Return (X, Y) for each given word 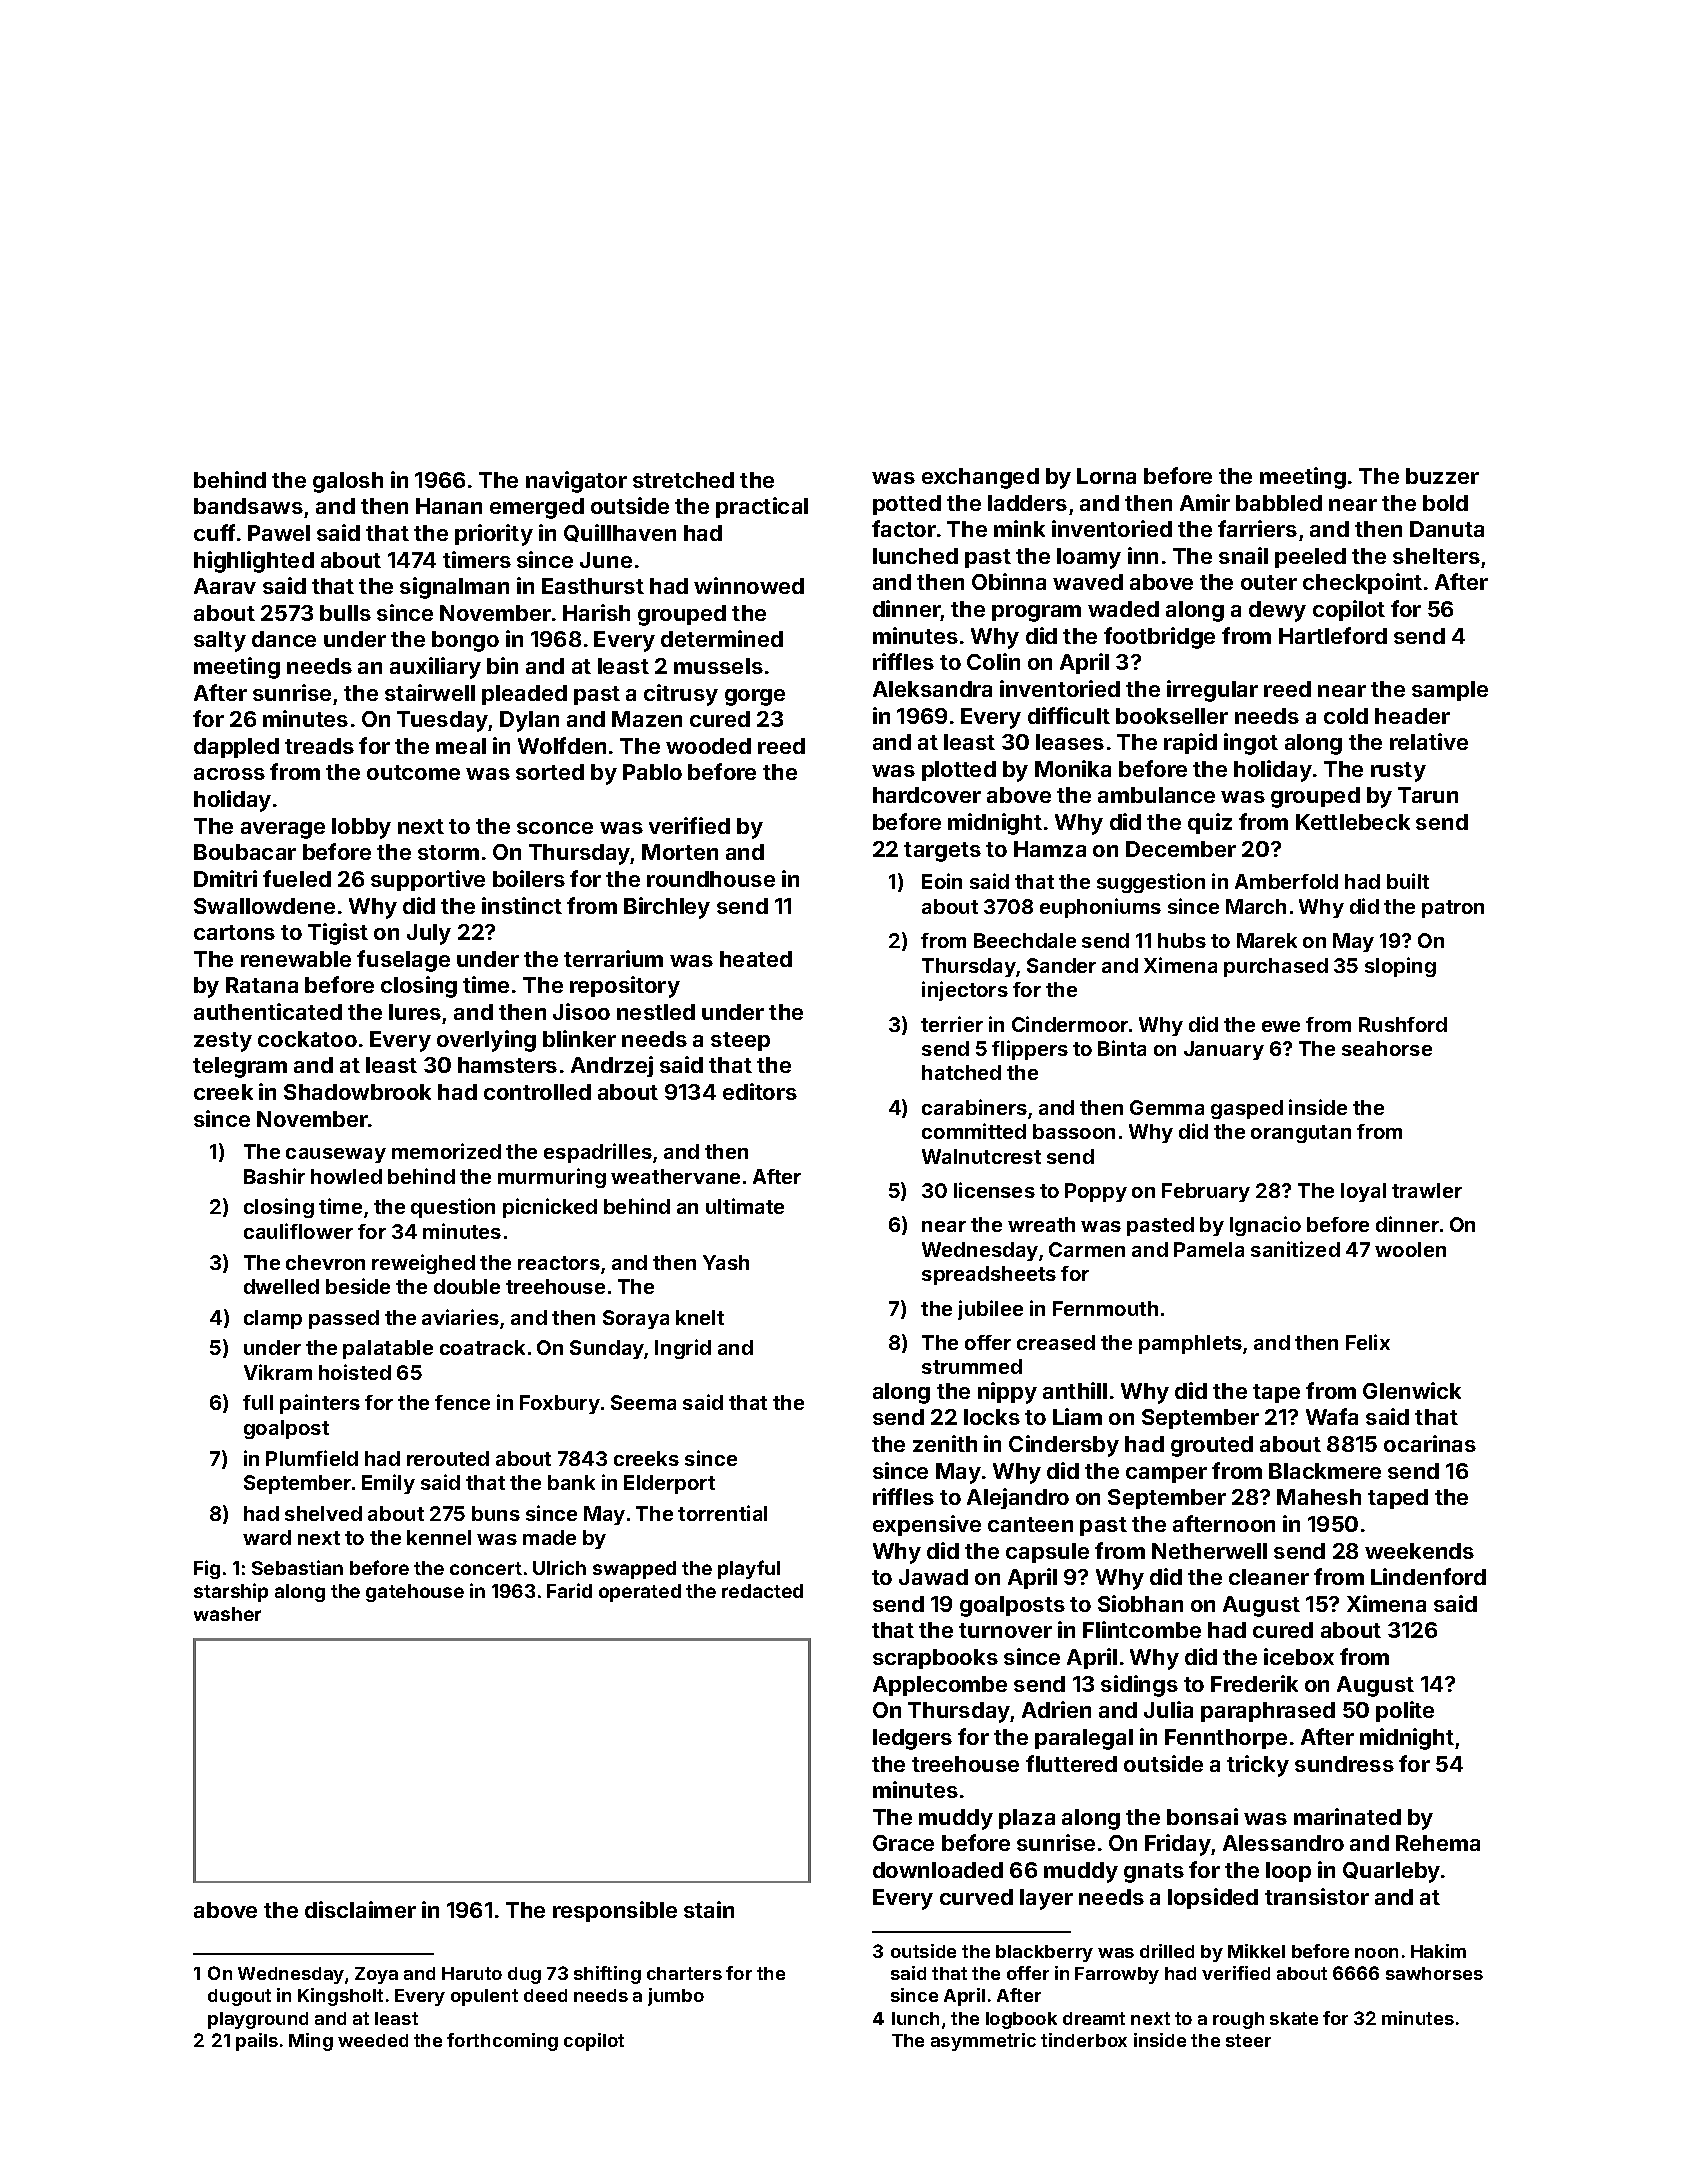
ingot (1251, 744)
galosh (348, 482)
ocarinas (1430, 1443)
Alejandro (1018, 1498)
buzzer (1442, 476)
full (258, 1402)
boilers (529, 878)
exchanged (980, 478)
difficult (1069, 715)
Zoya (376, 1975)
